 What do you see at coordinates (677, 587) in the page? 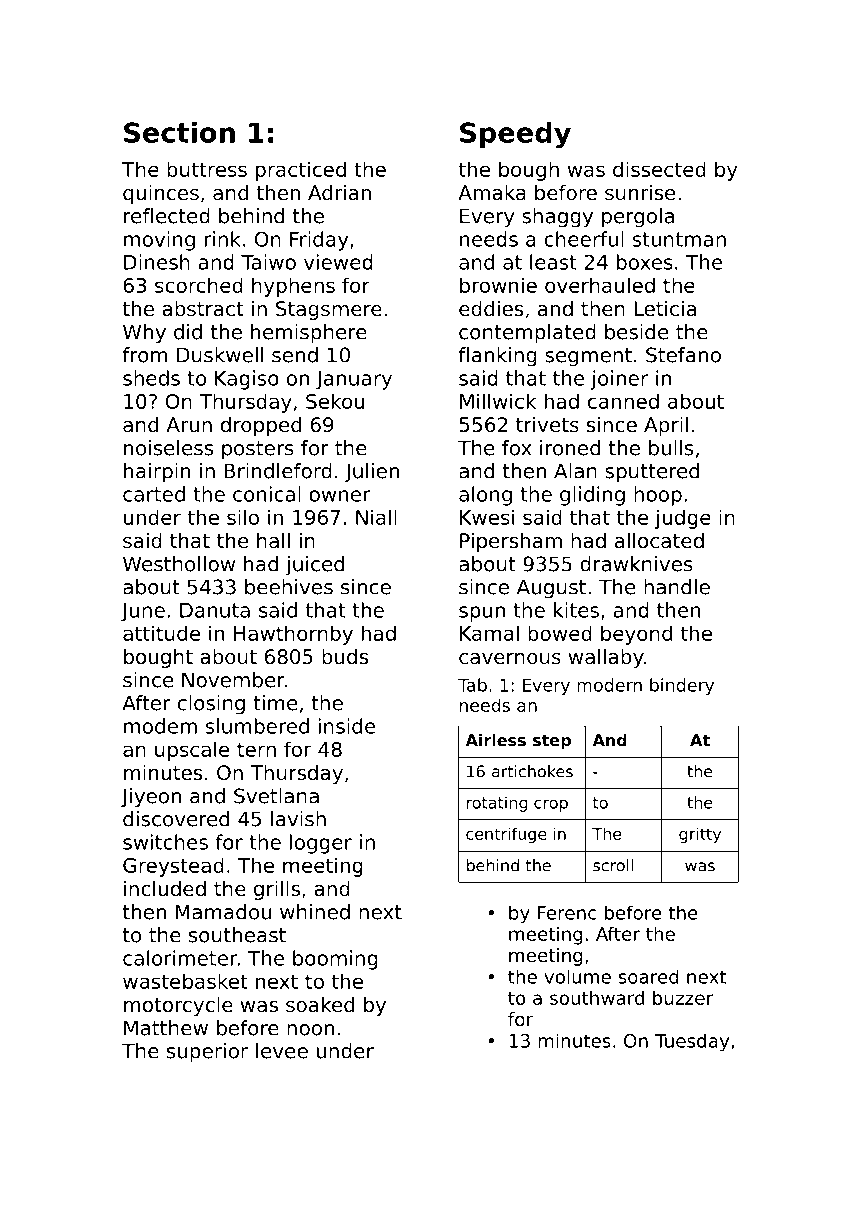
I see `handle` at bounding box center [677, 587].
